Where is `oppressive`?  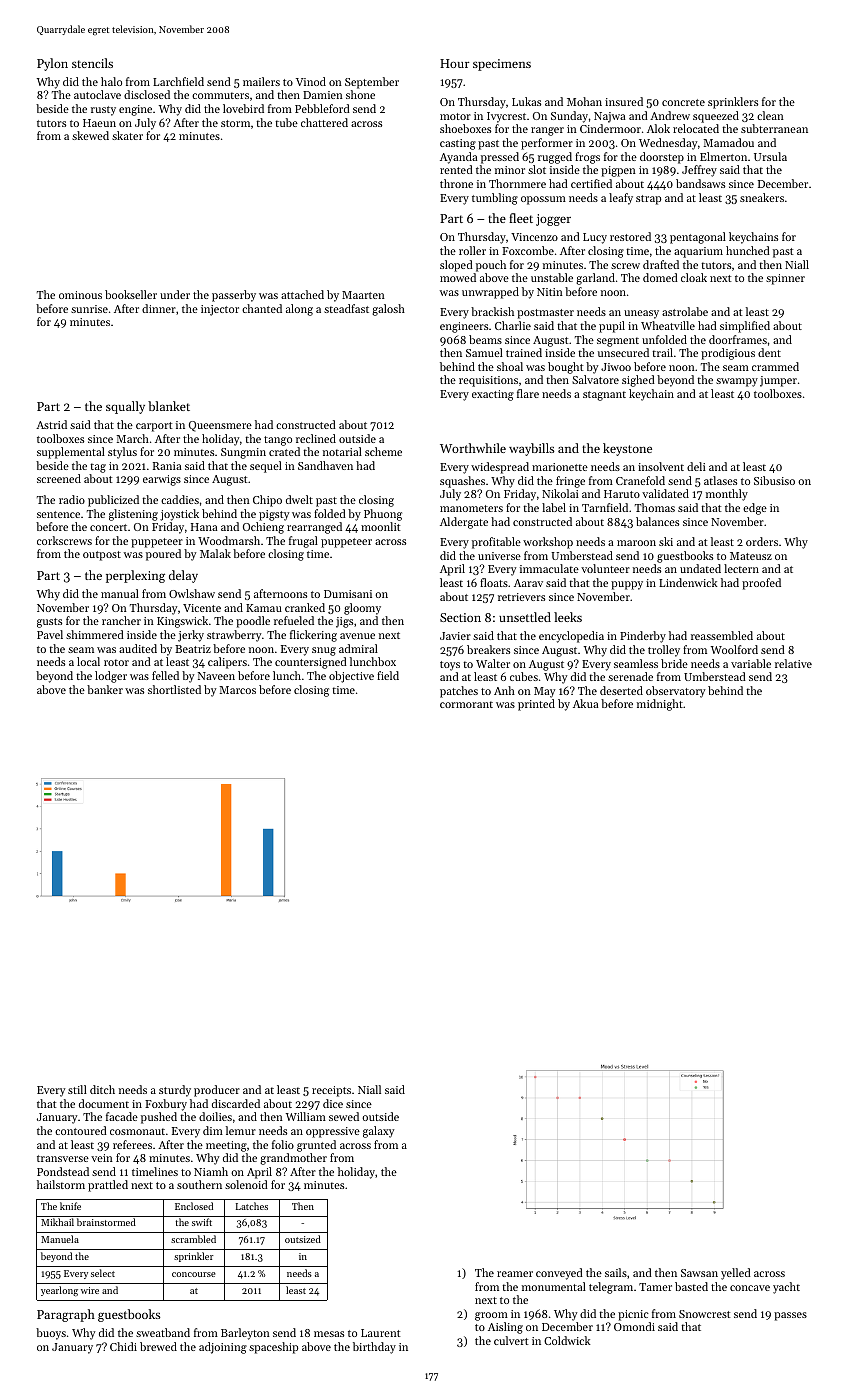
oppressive is located at coordinates (333, 1132).
